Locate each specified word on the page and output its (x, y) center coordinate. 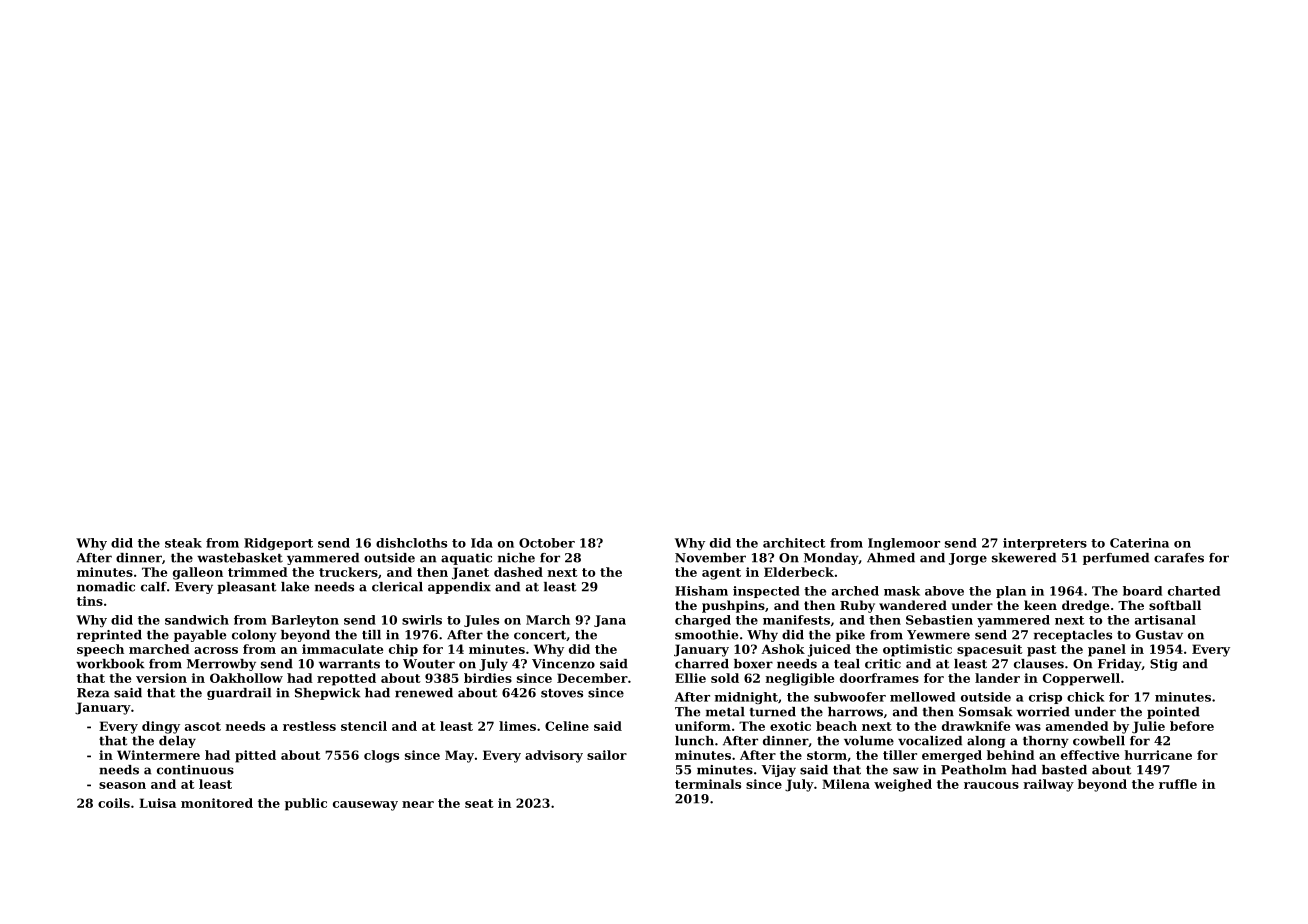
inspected (766, 592)
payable (200, 636)
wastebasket (240, 558)
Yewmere (938, 635)
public (306, 804)
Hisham (701, 591)
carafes (1179, 558)
